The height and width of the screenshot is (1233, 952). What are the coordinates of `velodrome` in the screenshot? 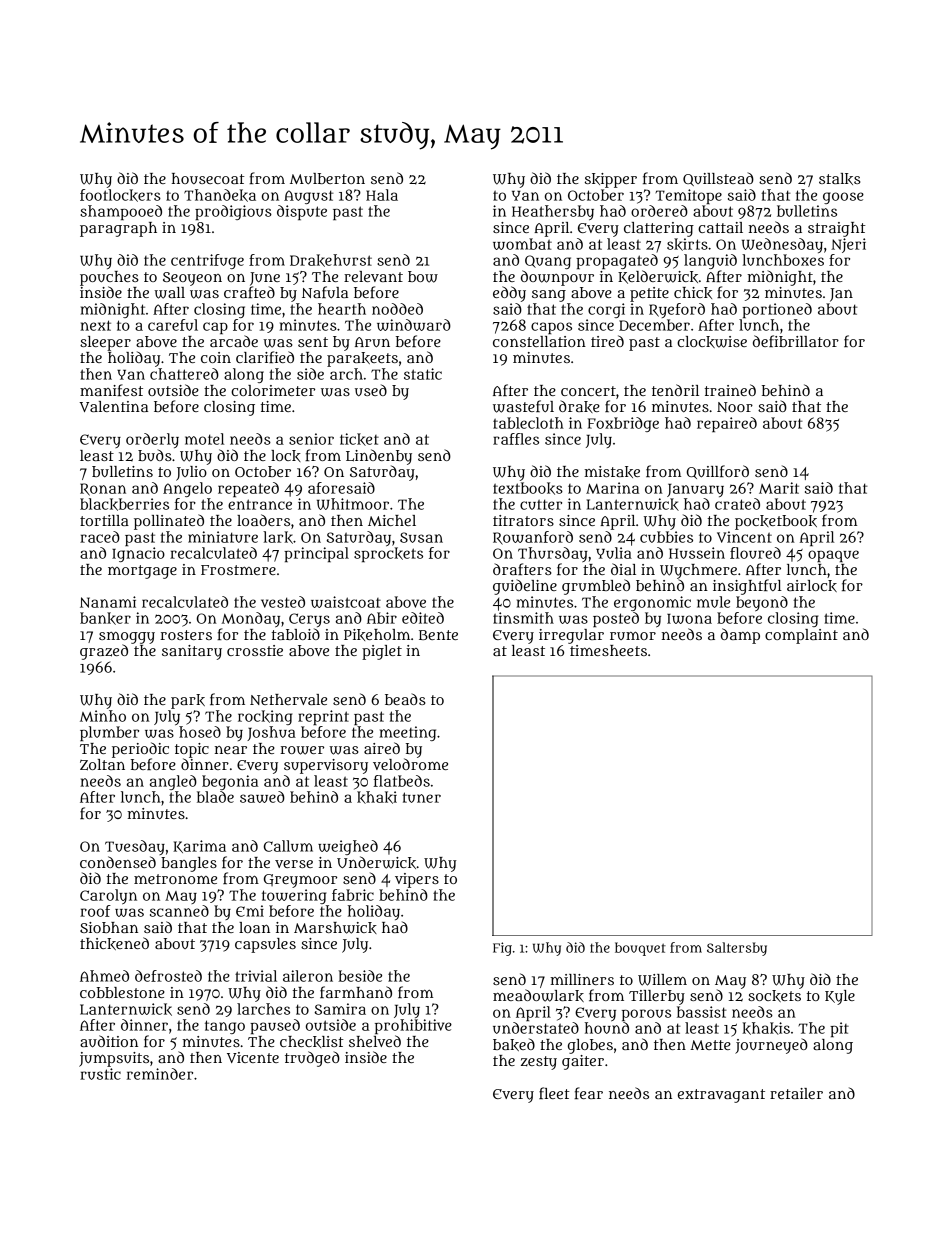 It's located at (410, 764).
